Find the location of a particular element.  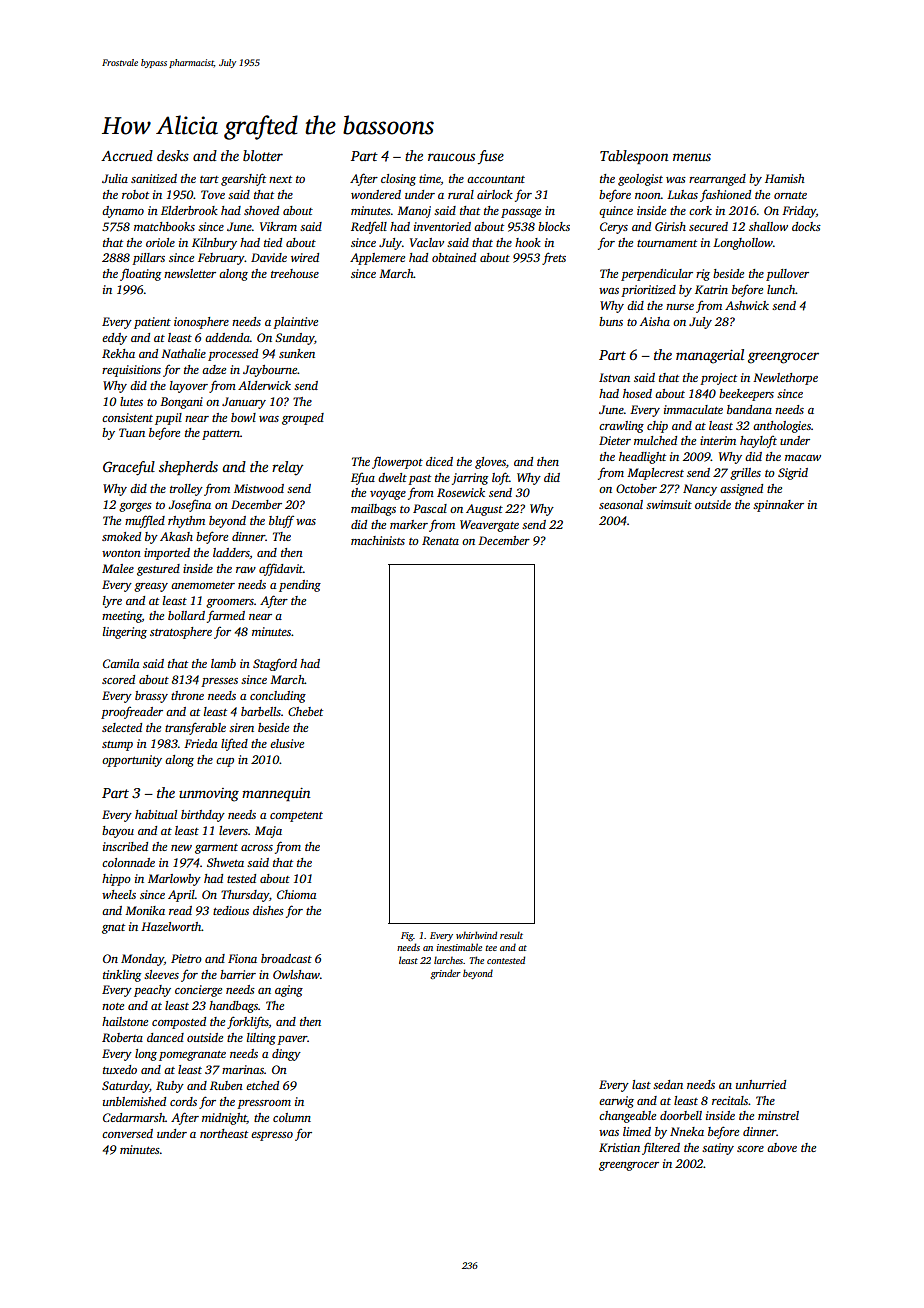

Kristian is located at coordinates (619, 1147).
